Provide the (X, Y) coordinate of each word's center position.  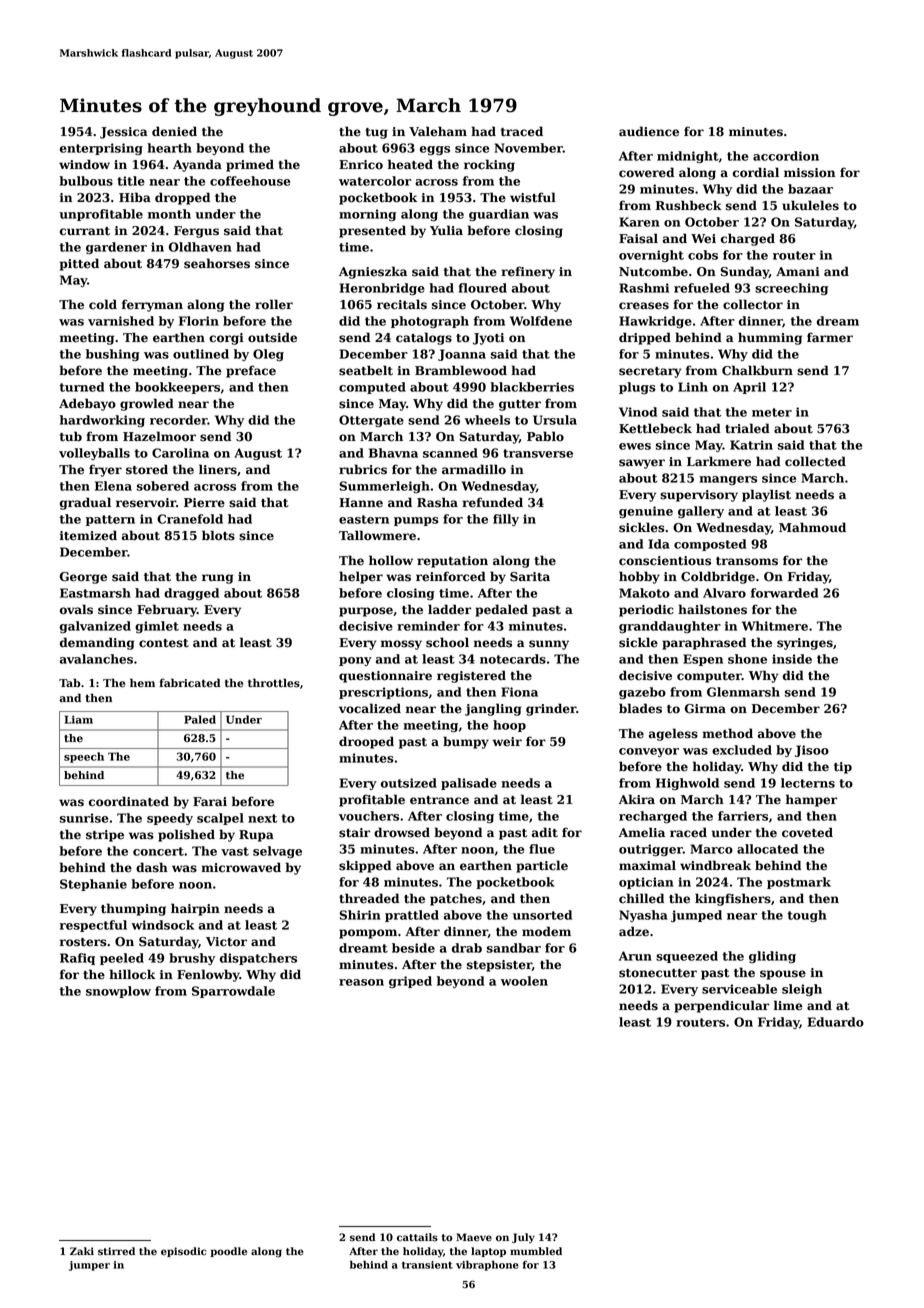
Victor (226, 942)
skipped (365, 866)
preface (251, 371)
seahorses (217, 263)
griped (410, 982)
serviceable (739, 989)
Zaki (82, 1251)
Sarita (530, 577)
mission (809, 173)
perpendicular (721, 1006)
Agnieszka (373, 272)
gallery (701, 512)
